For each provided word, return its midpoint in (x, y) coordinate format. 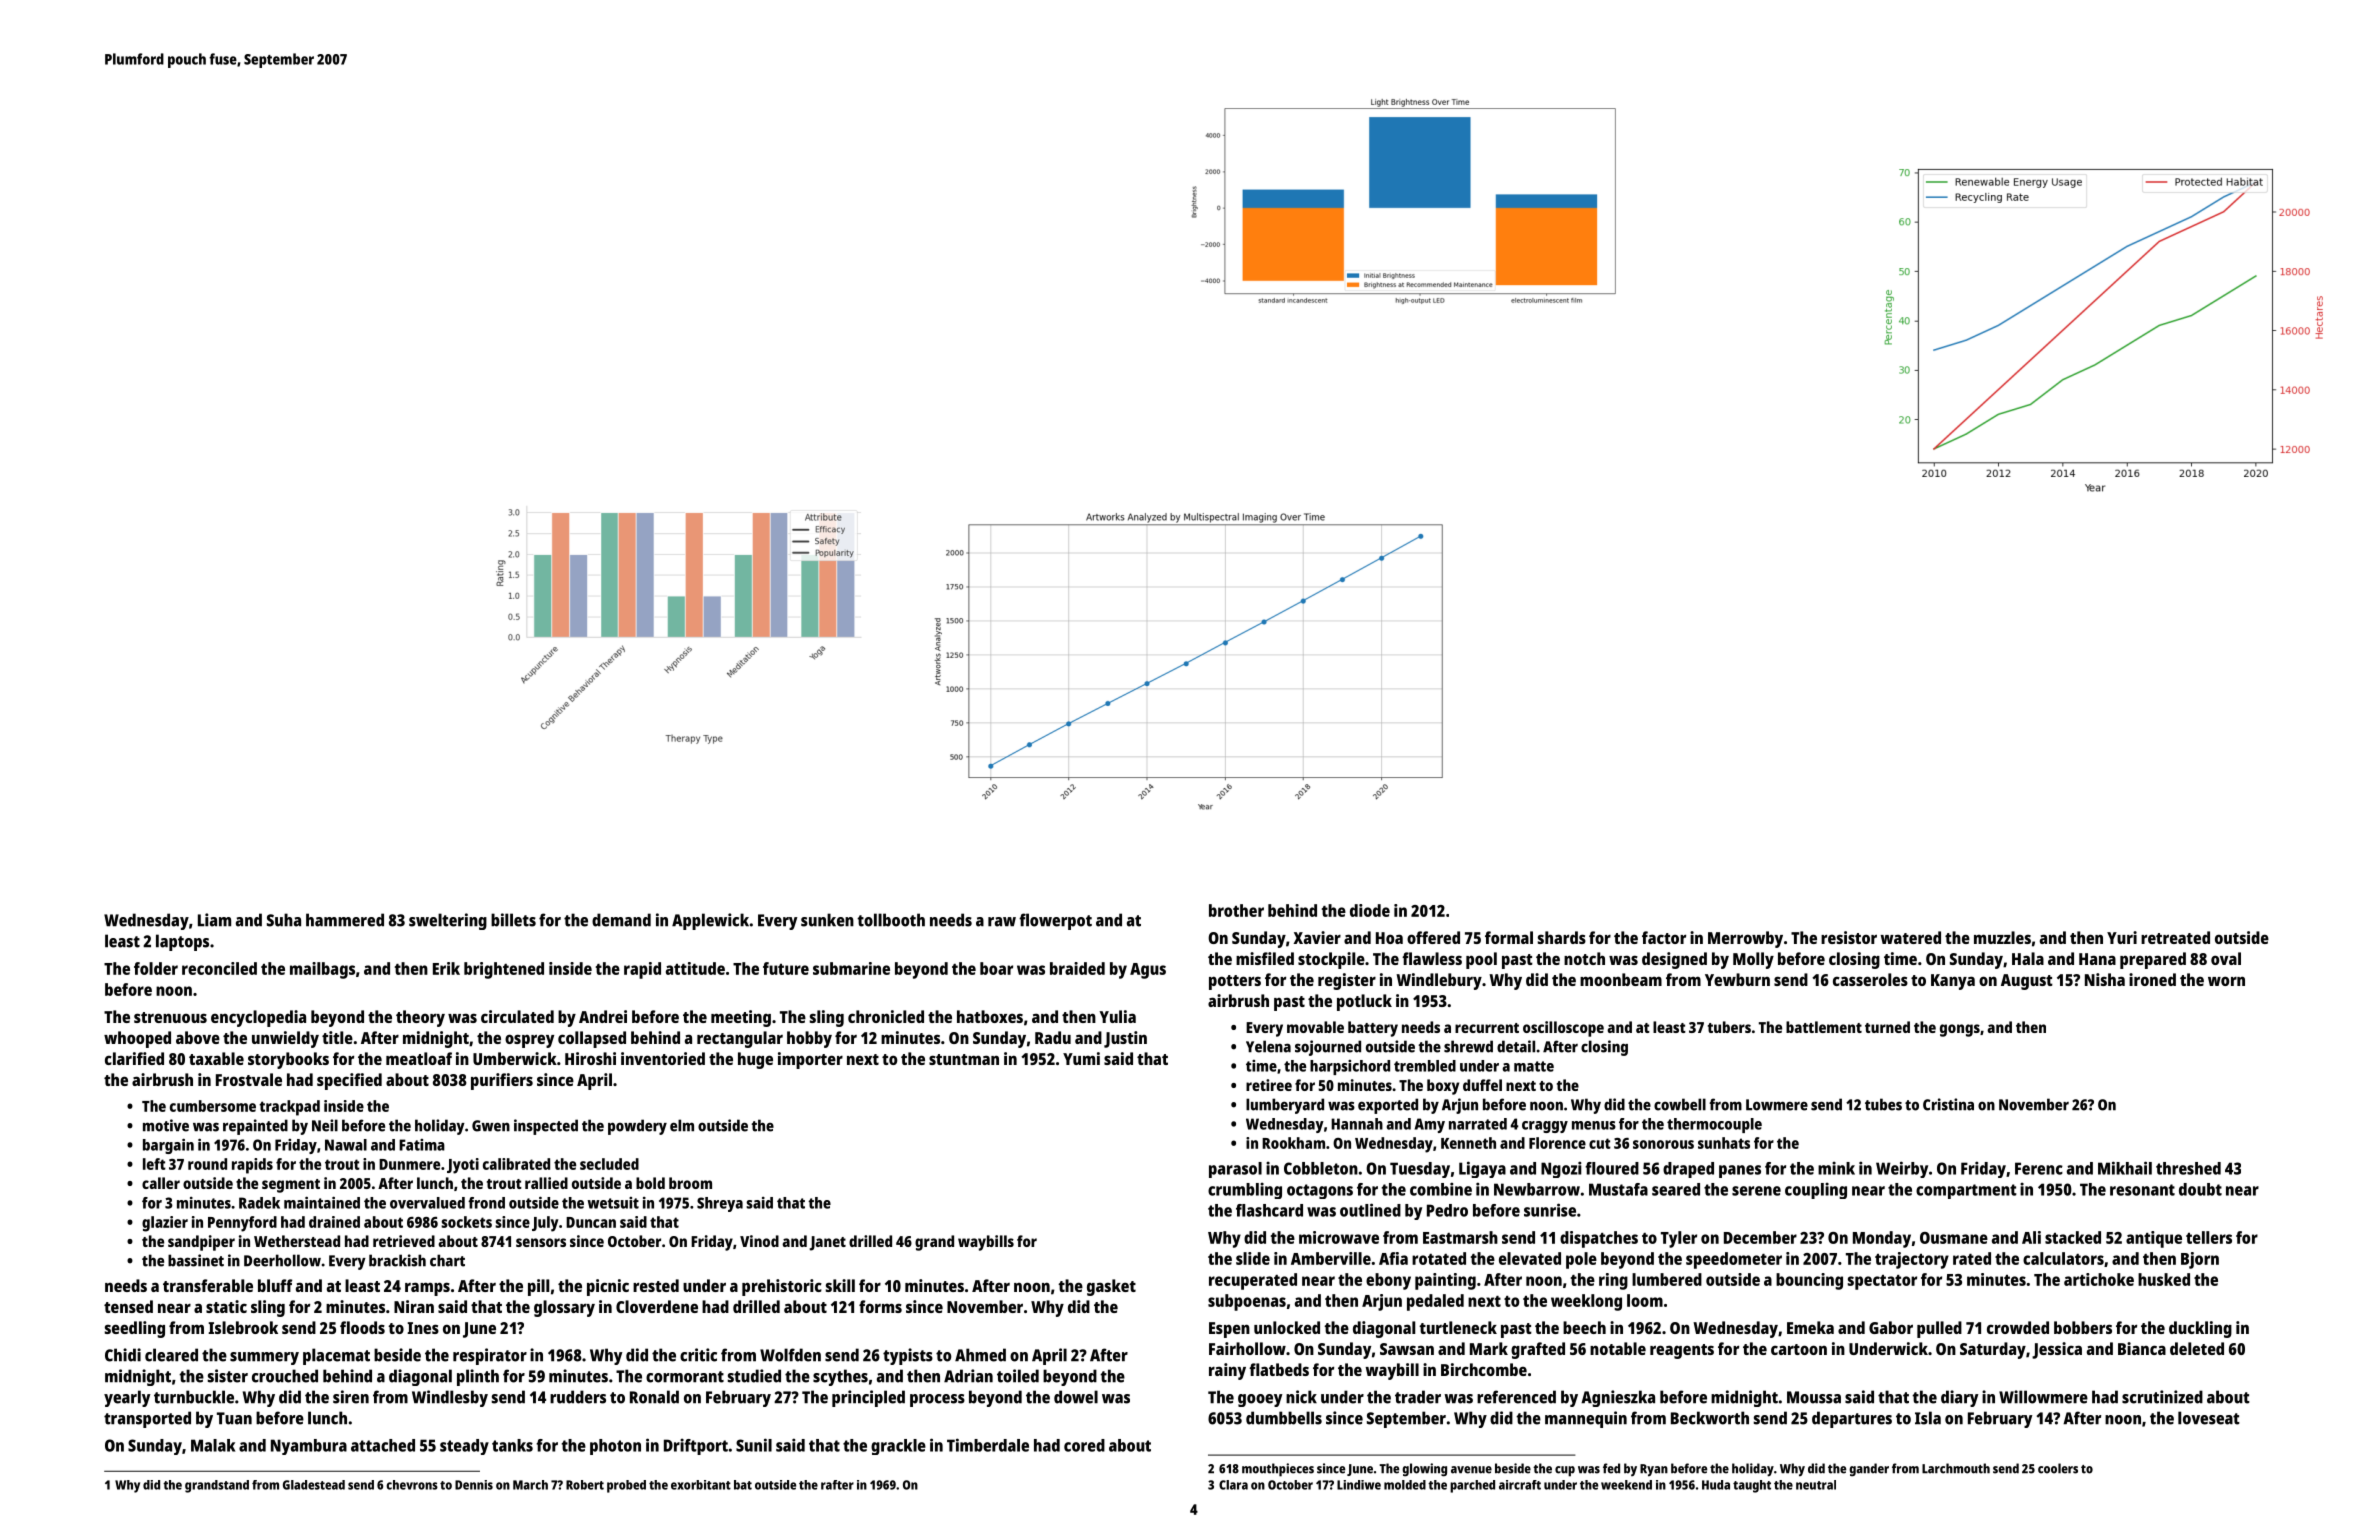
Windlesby (450, 1398)
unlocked (1287, 1327)
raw (1002, 922)
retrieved (404, 1241)
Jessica (2057, 1350)
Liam (214, 920)
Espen (1229, 1330)
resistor (1849, 937)
